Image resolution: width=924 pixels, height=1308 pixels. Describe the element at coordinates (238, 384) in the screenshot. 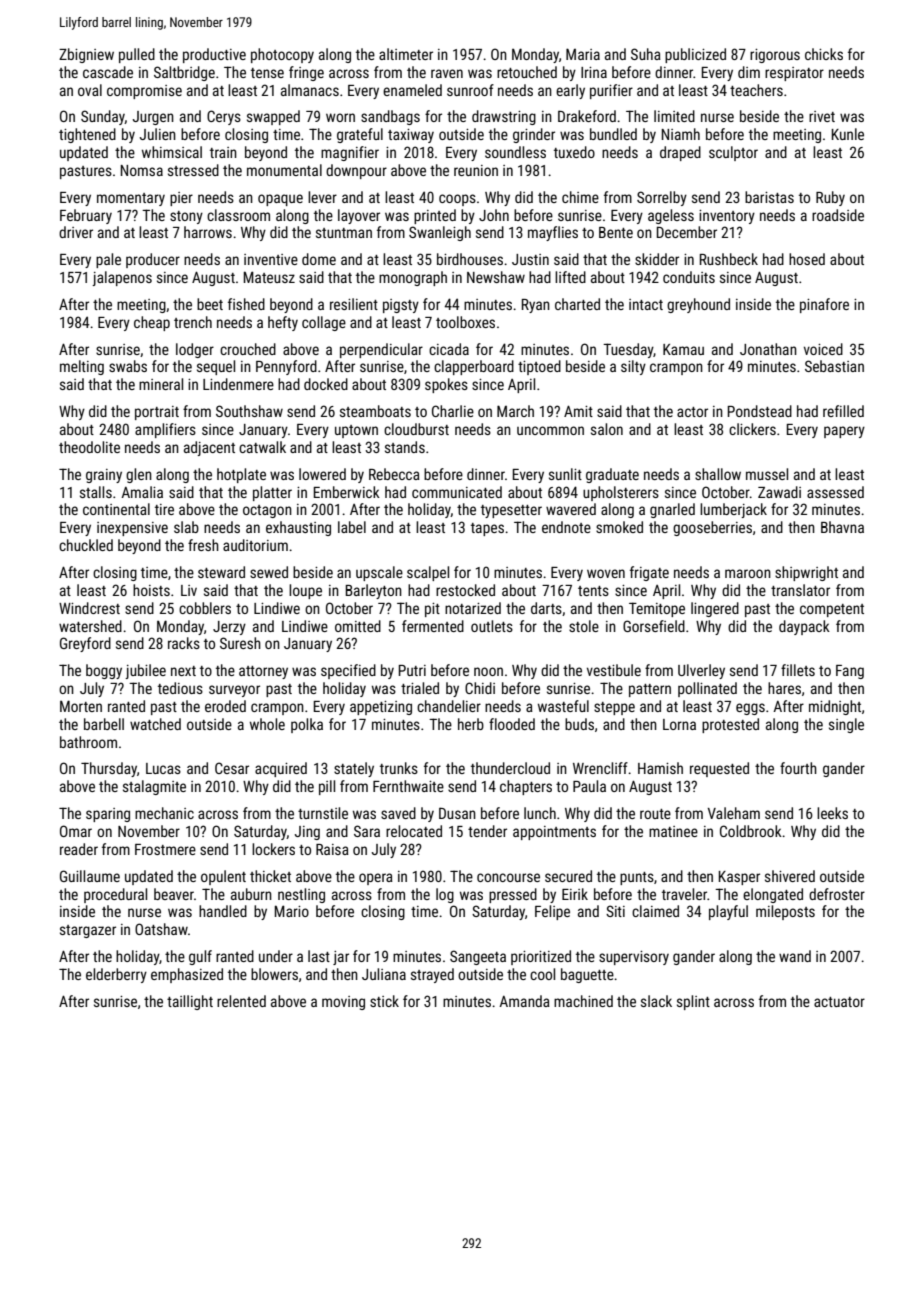

I see `Lindenmere` at that location.
